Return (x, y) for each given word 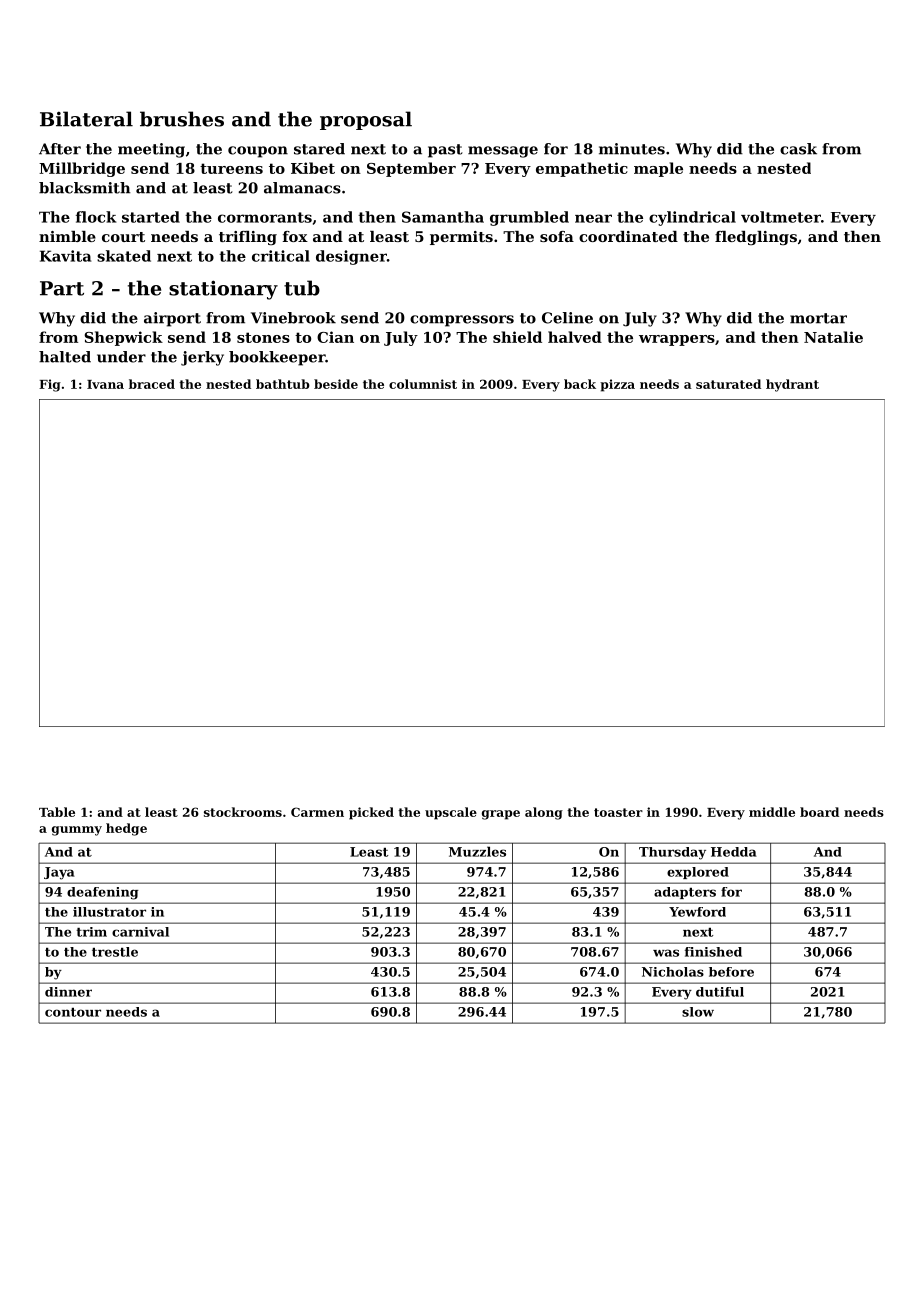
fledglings (756, 238)
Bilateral (86, 119)
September (411, 169)
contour (73, 1012)
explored (698, 873)
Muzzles (477, 851)
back (580, 384)
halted (65, 357)
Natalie (833, 337)
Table (57, 812)
